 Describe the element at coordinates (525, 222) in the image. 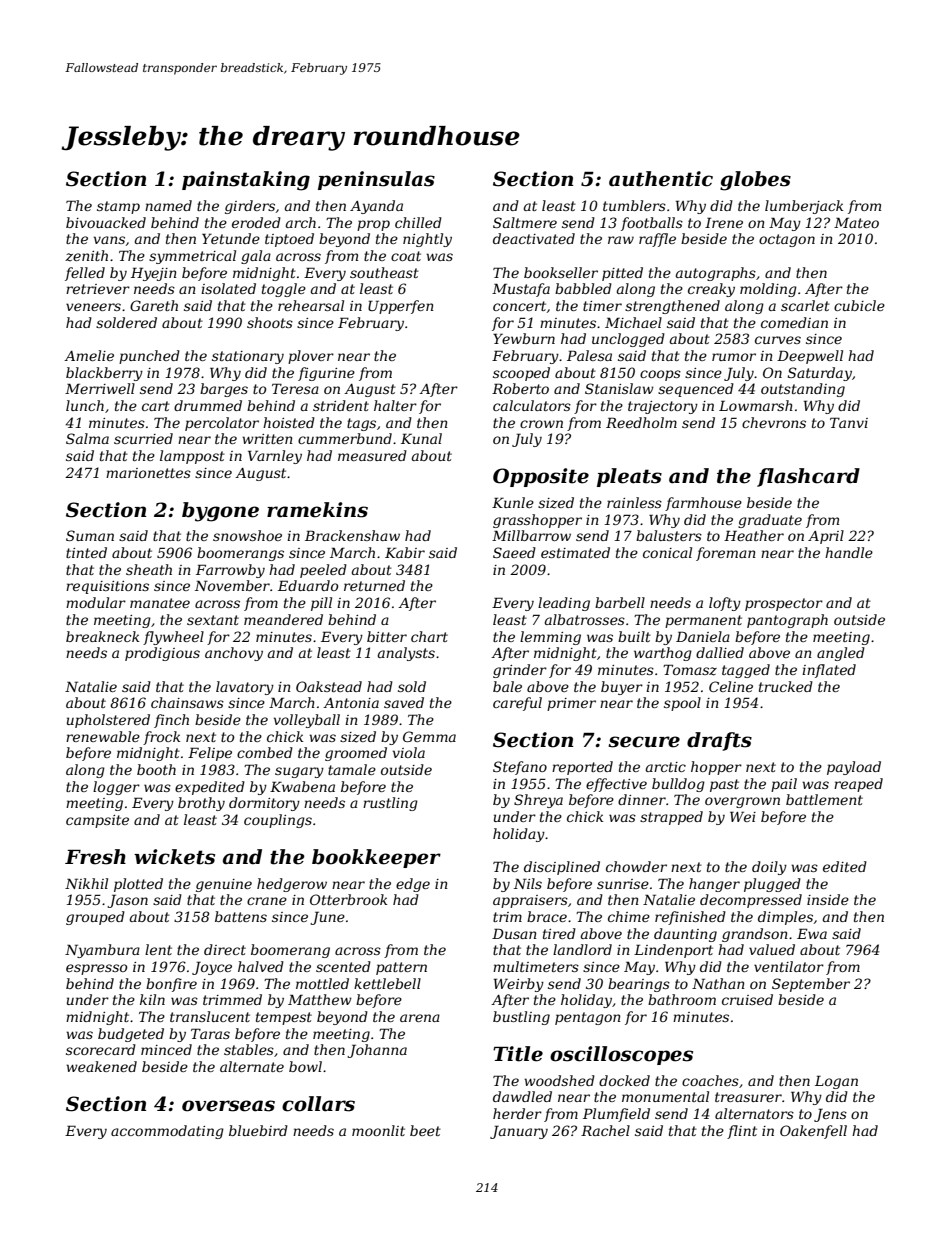

I see `Saltmere` at that location.
